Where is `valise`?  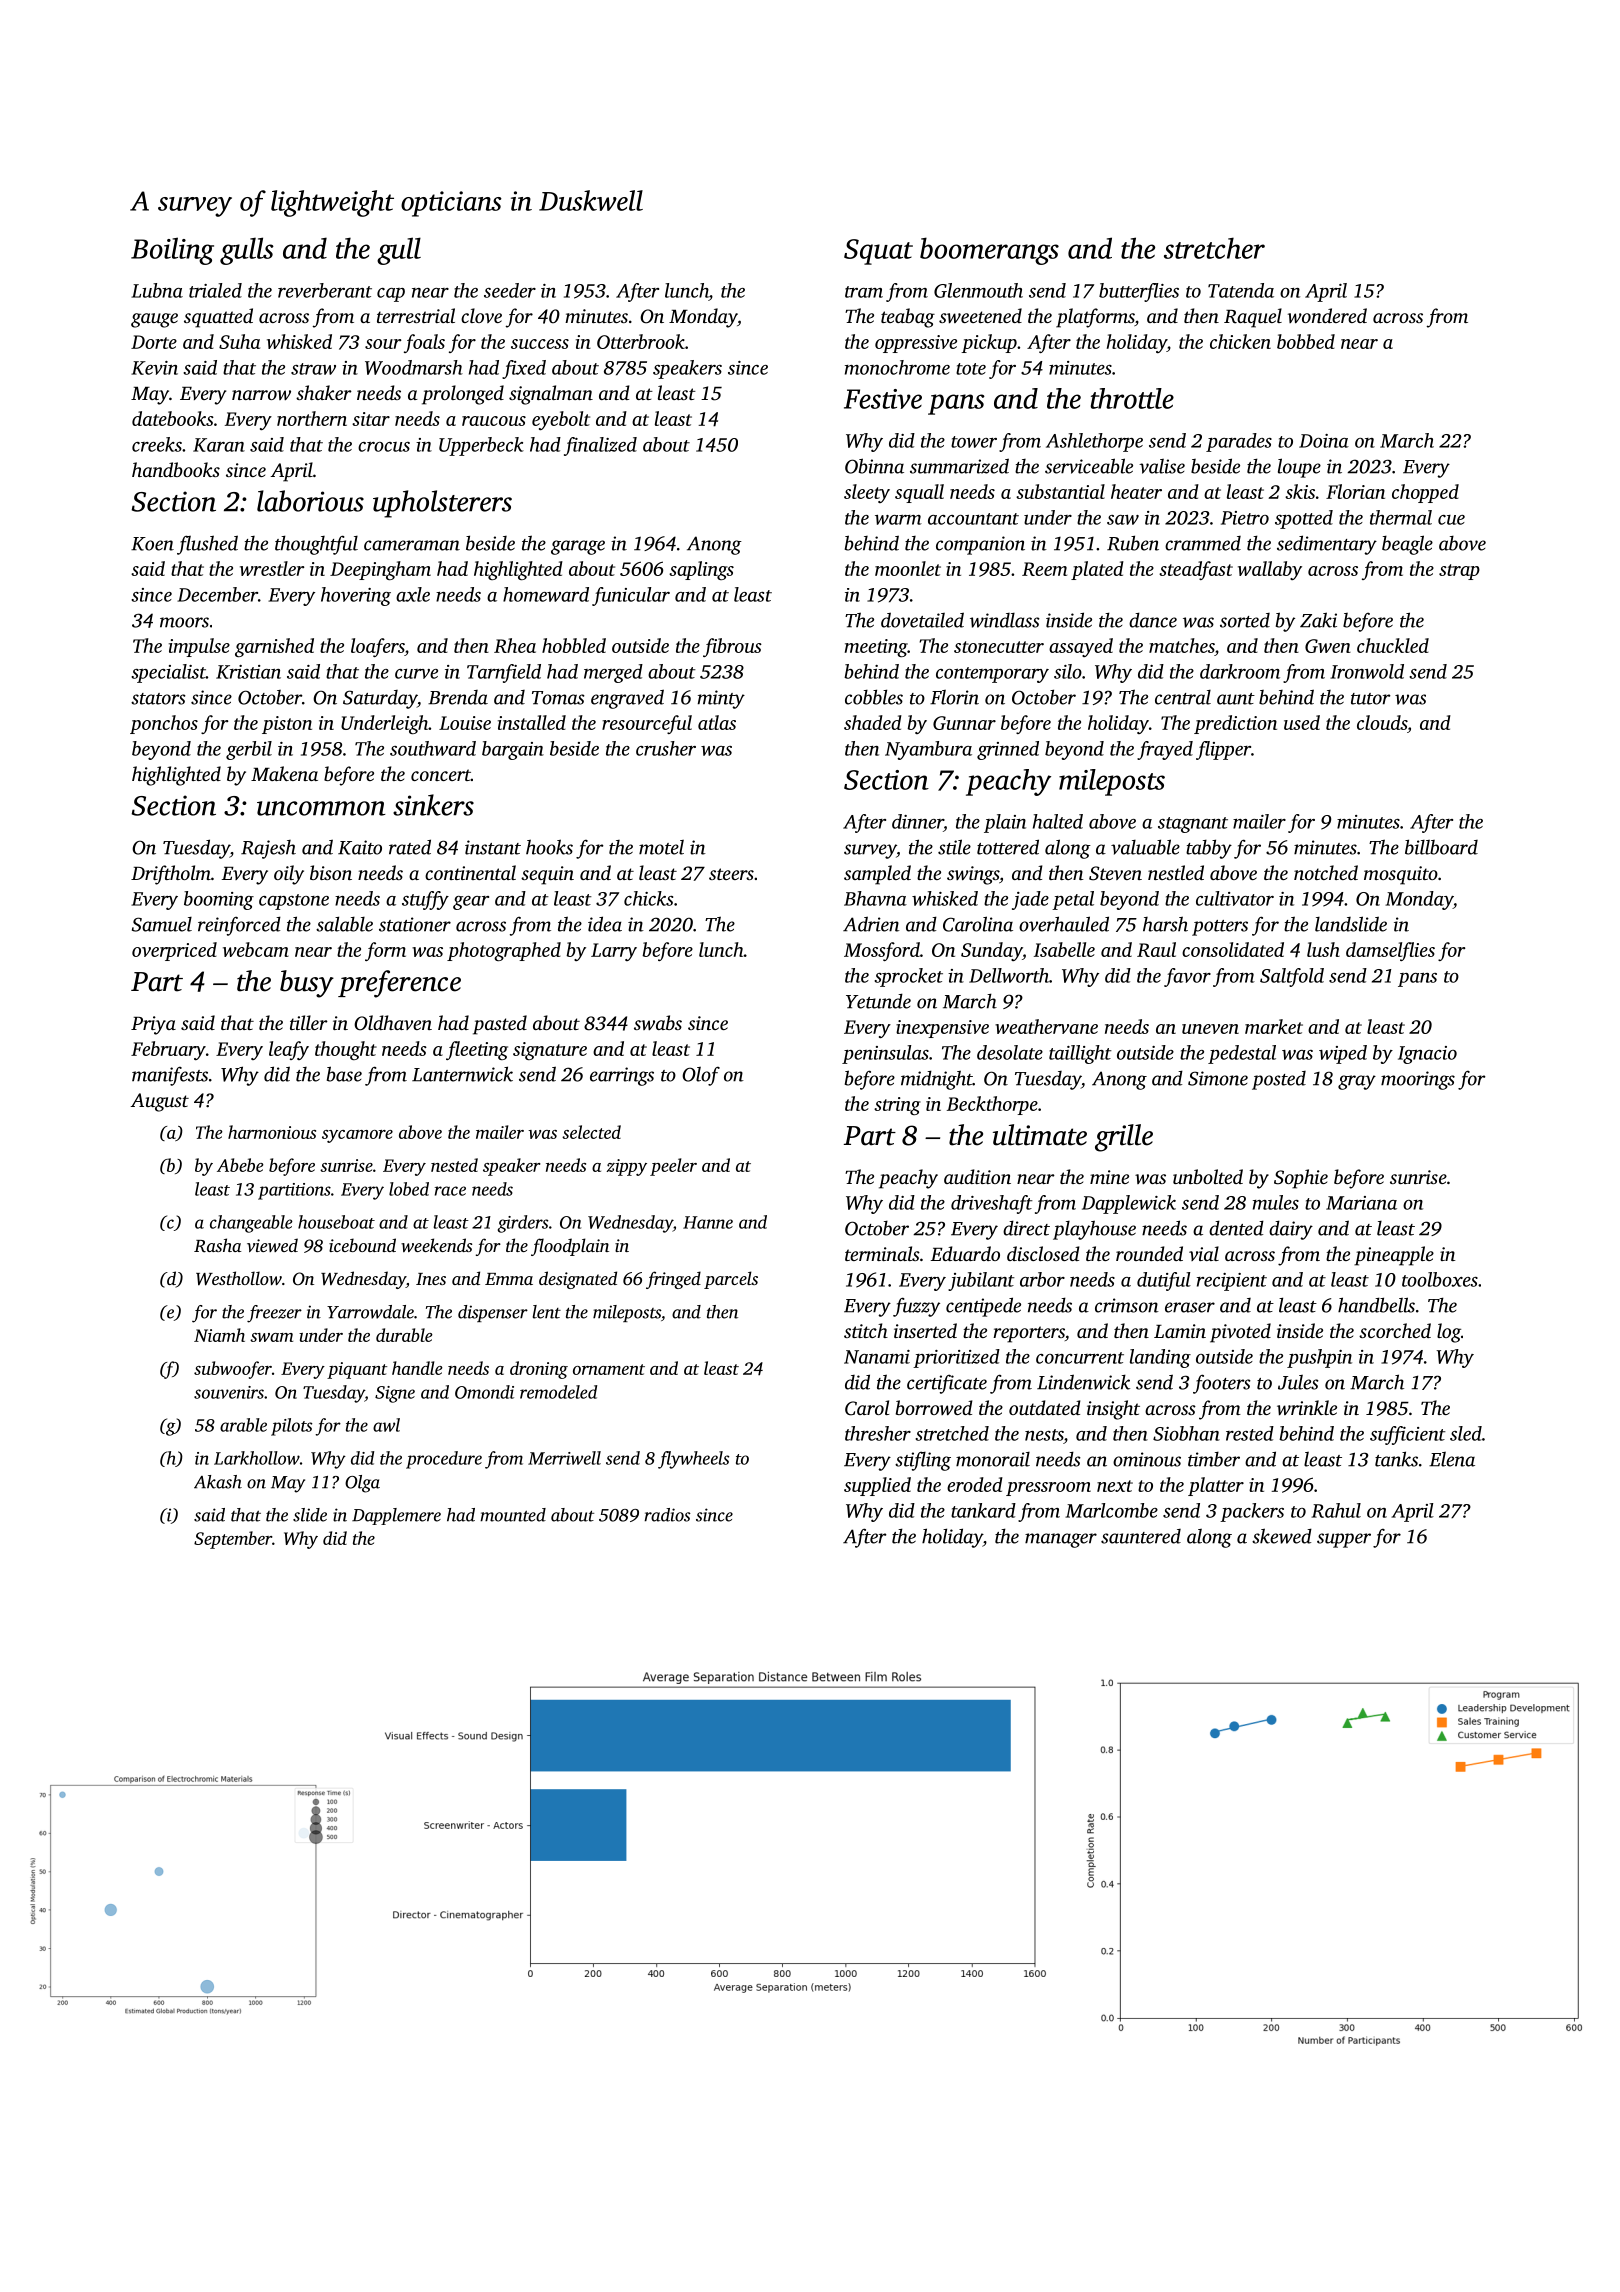
valise is located at coordinates (1162, 466).
